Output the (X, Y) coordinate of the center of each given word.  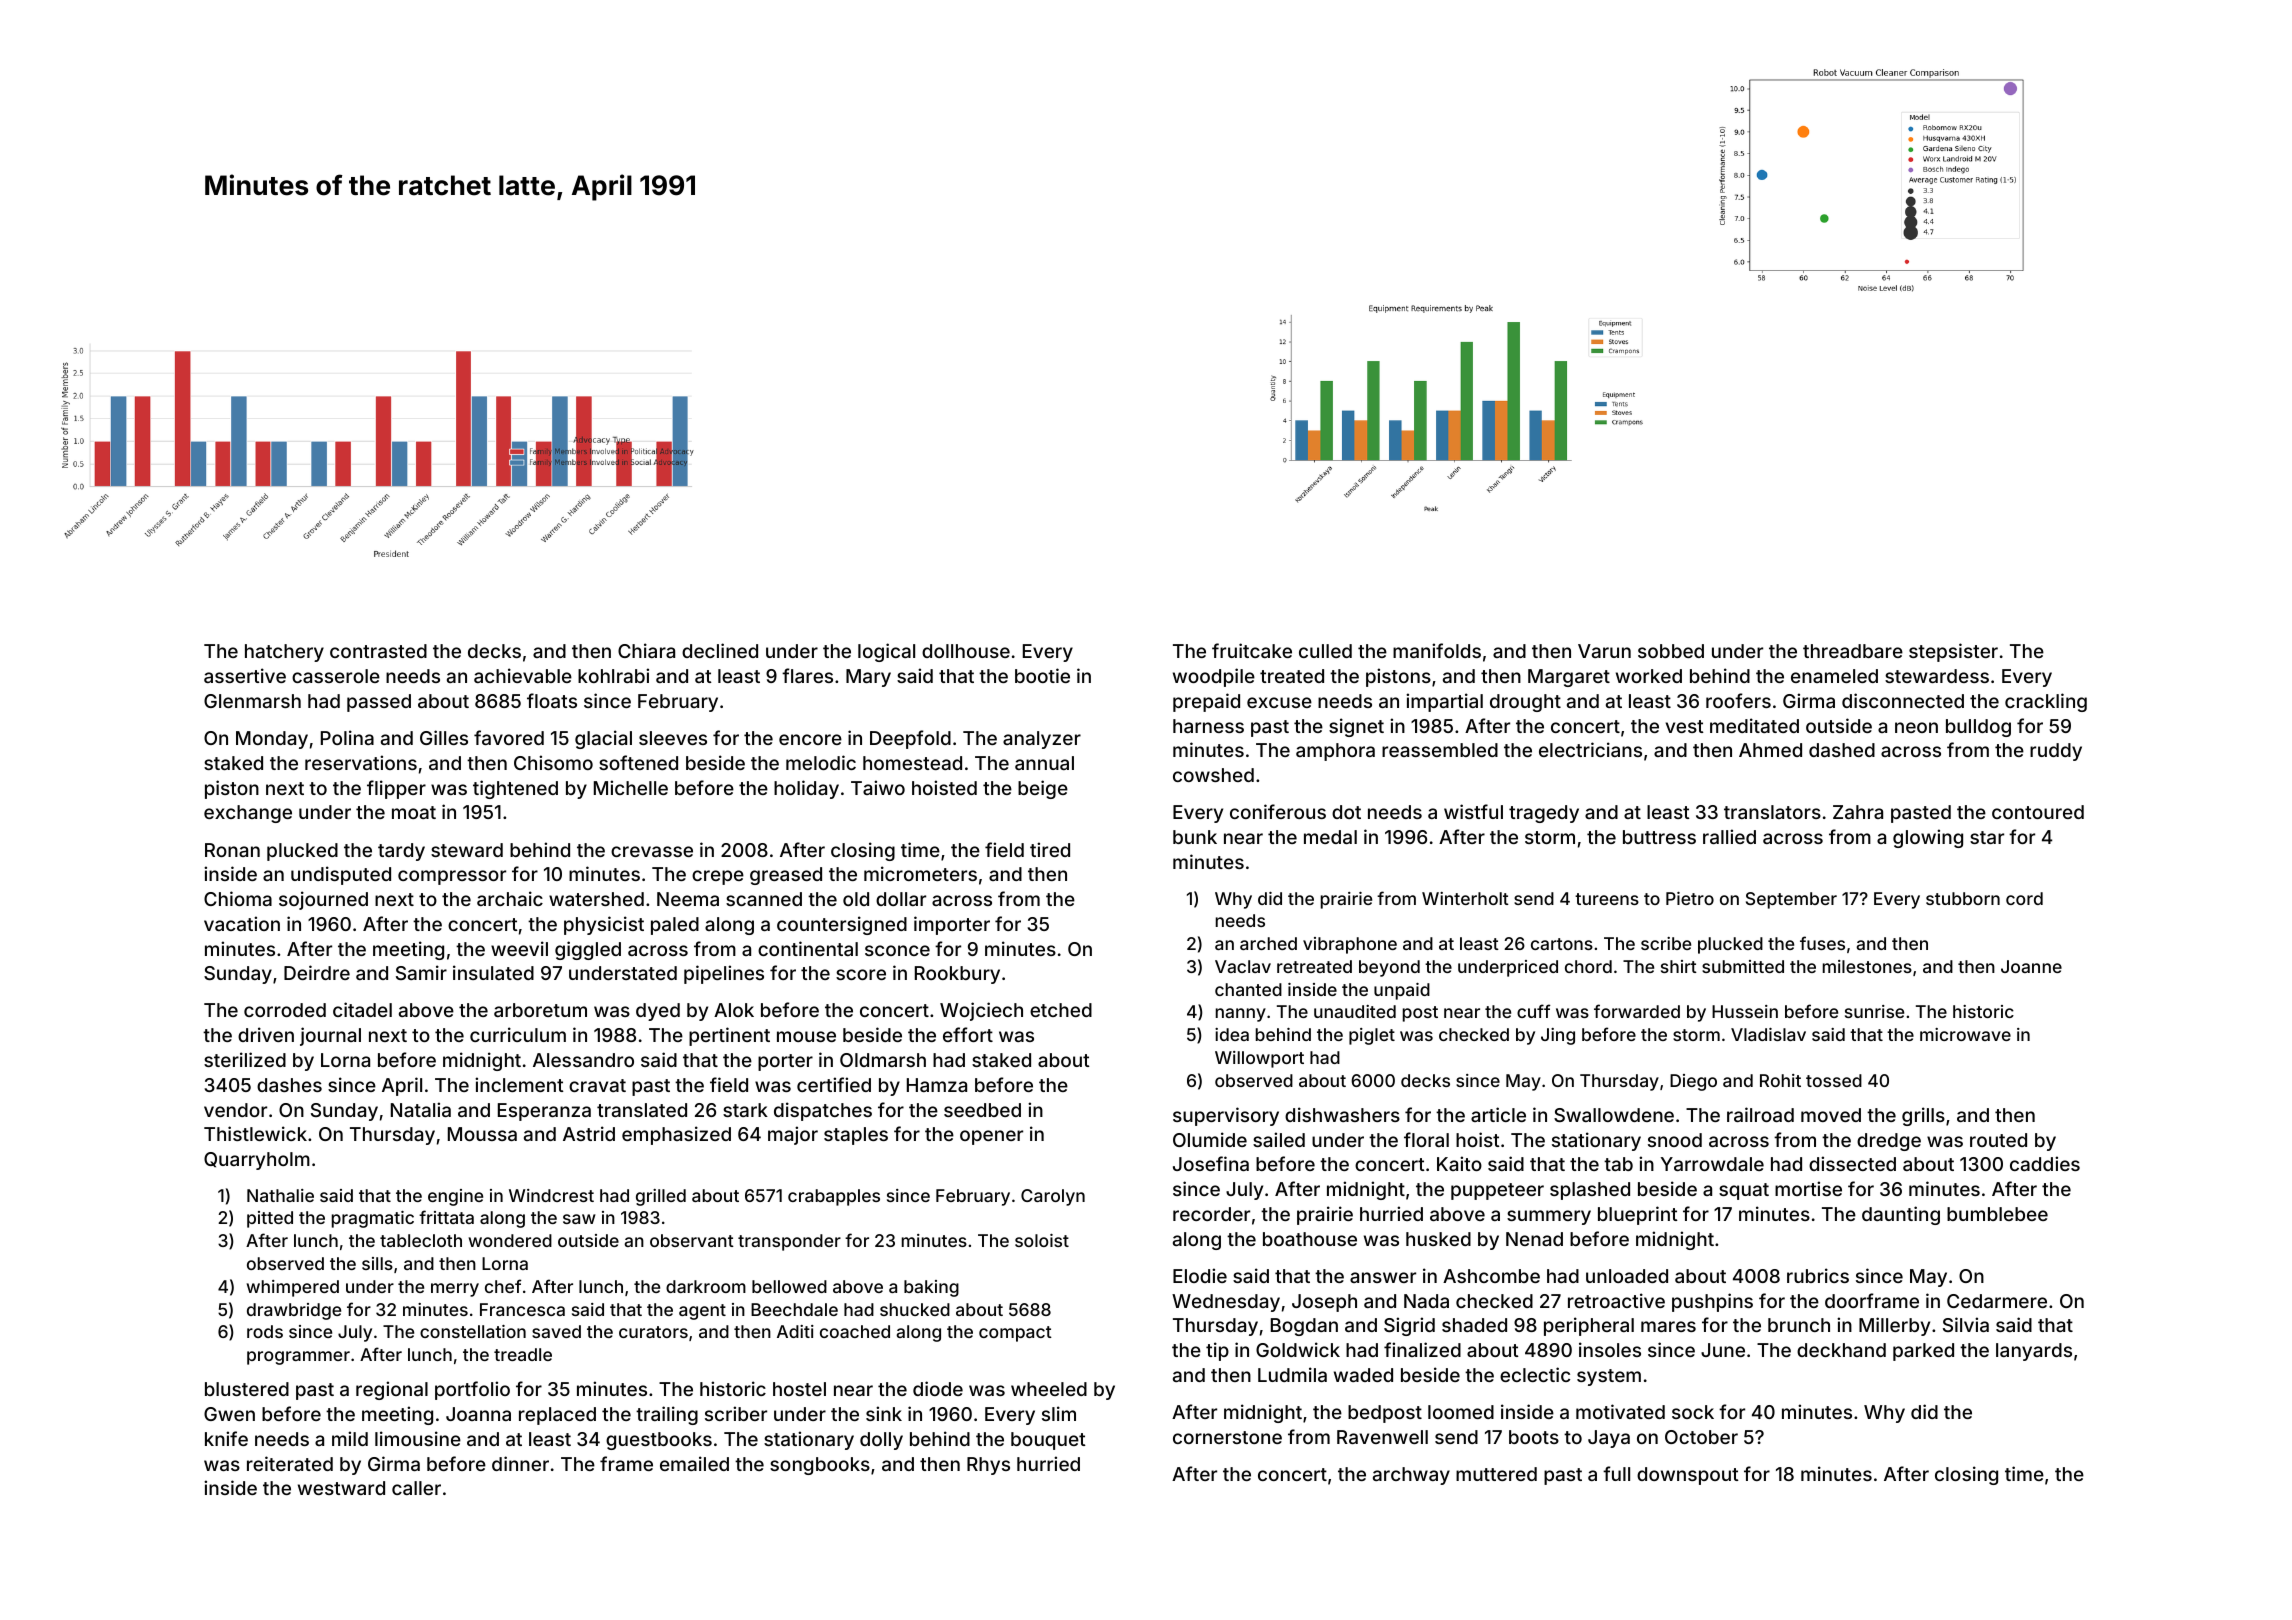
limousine (418, 1438)
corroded (285, 1010)
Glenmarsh (252, 701)
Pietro (1690, 898)
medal (1330, 837)
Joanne (2031, 966)
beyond (1389, 968)
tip (1217, 1351)
